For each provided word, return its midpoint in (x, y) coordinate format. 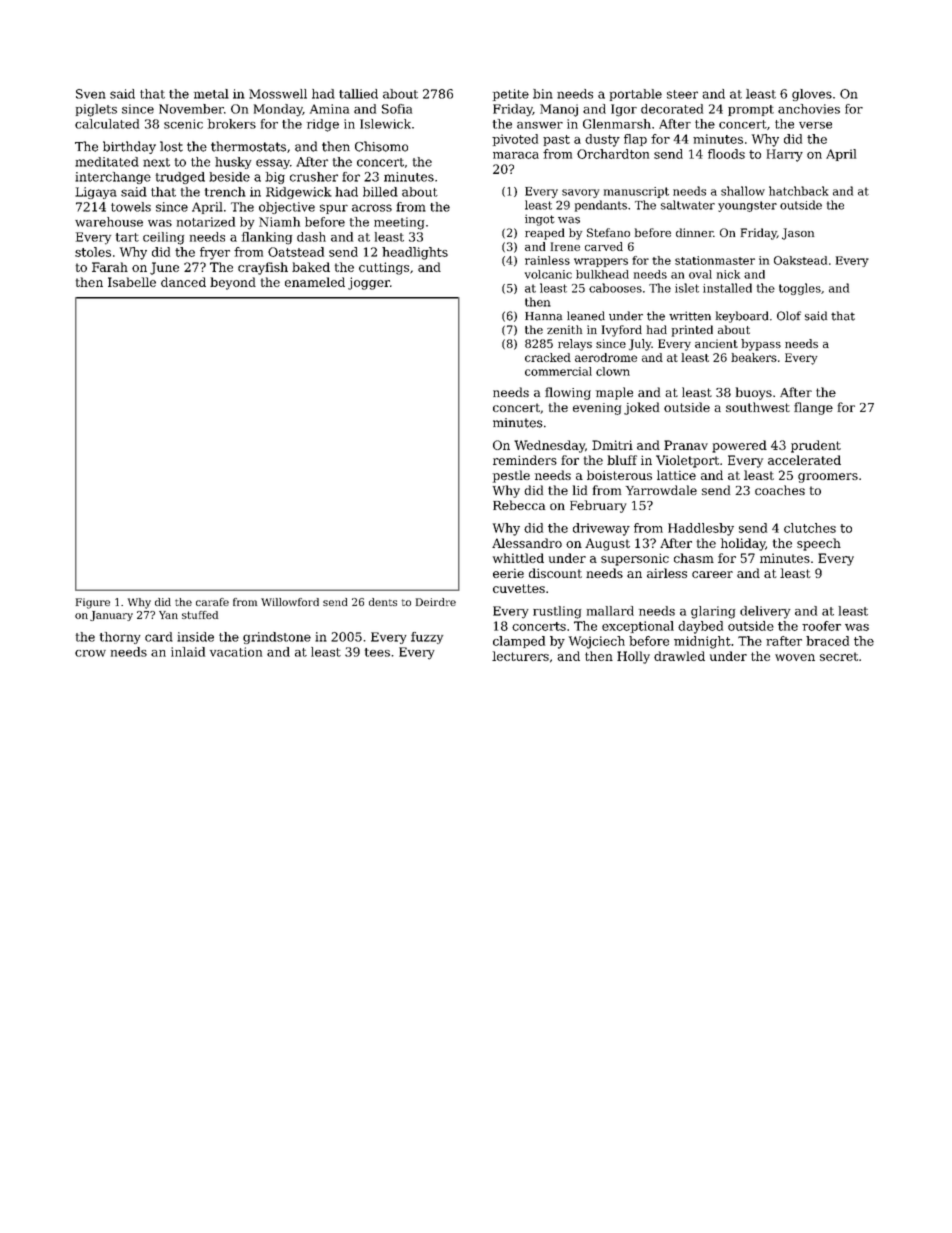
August (607, 544)
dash (311, 237)
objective (287, 208)
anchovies (809, 109)
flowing (568, 393)
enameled (315, 282)
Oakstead (800, 260)
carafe (212, 602)
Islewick (385, 124)
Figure (93, 603)
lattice (676, 475)
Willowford (290, 602)
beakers (754, 357)
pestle (511, 476)
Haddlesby (701, 529)
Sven (91, 94)
